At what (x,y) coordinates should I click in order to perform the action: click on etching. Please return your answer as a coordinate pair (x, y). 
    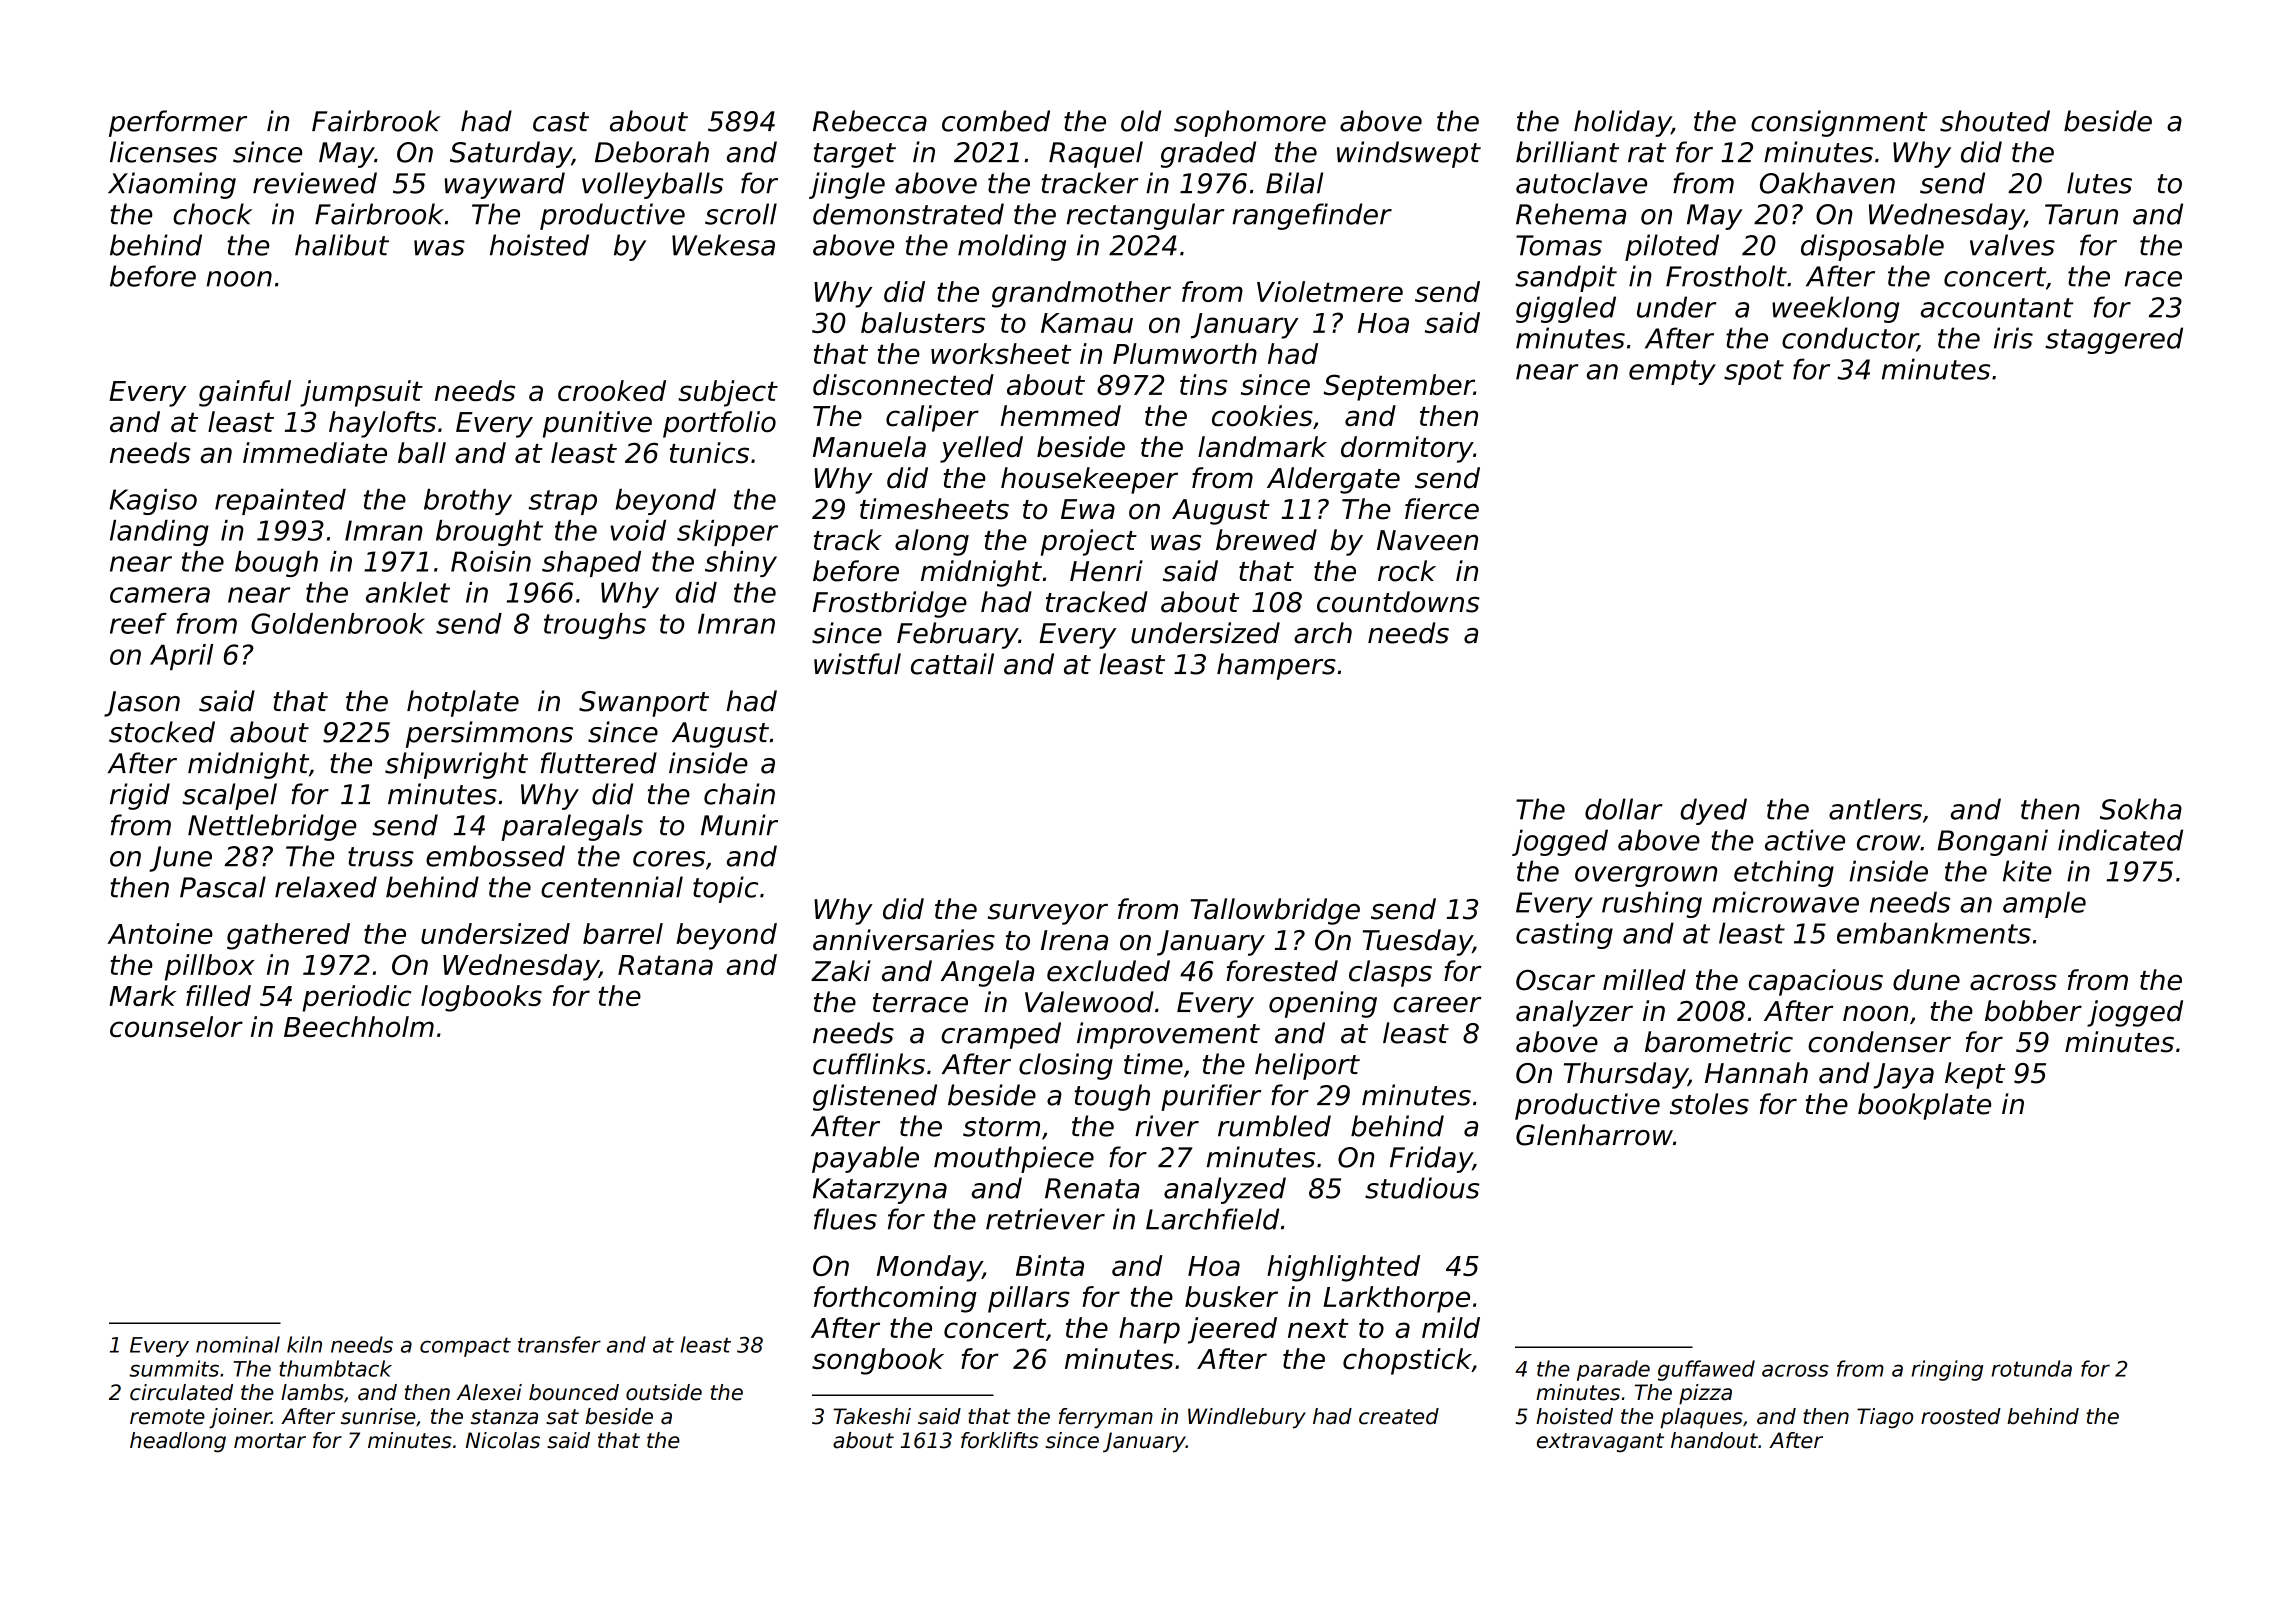
    Looking at the image, I should click on (1784, 873).
